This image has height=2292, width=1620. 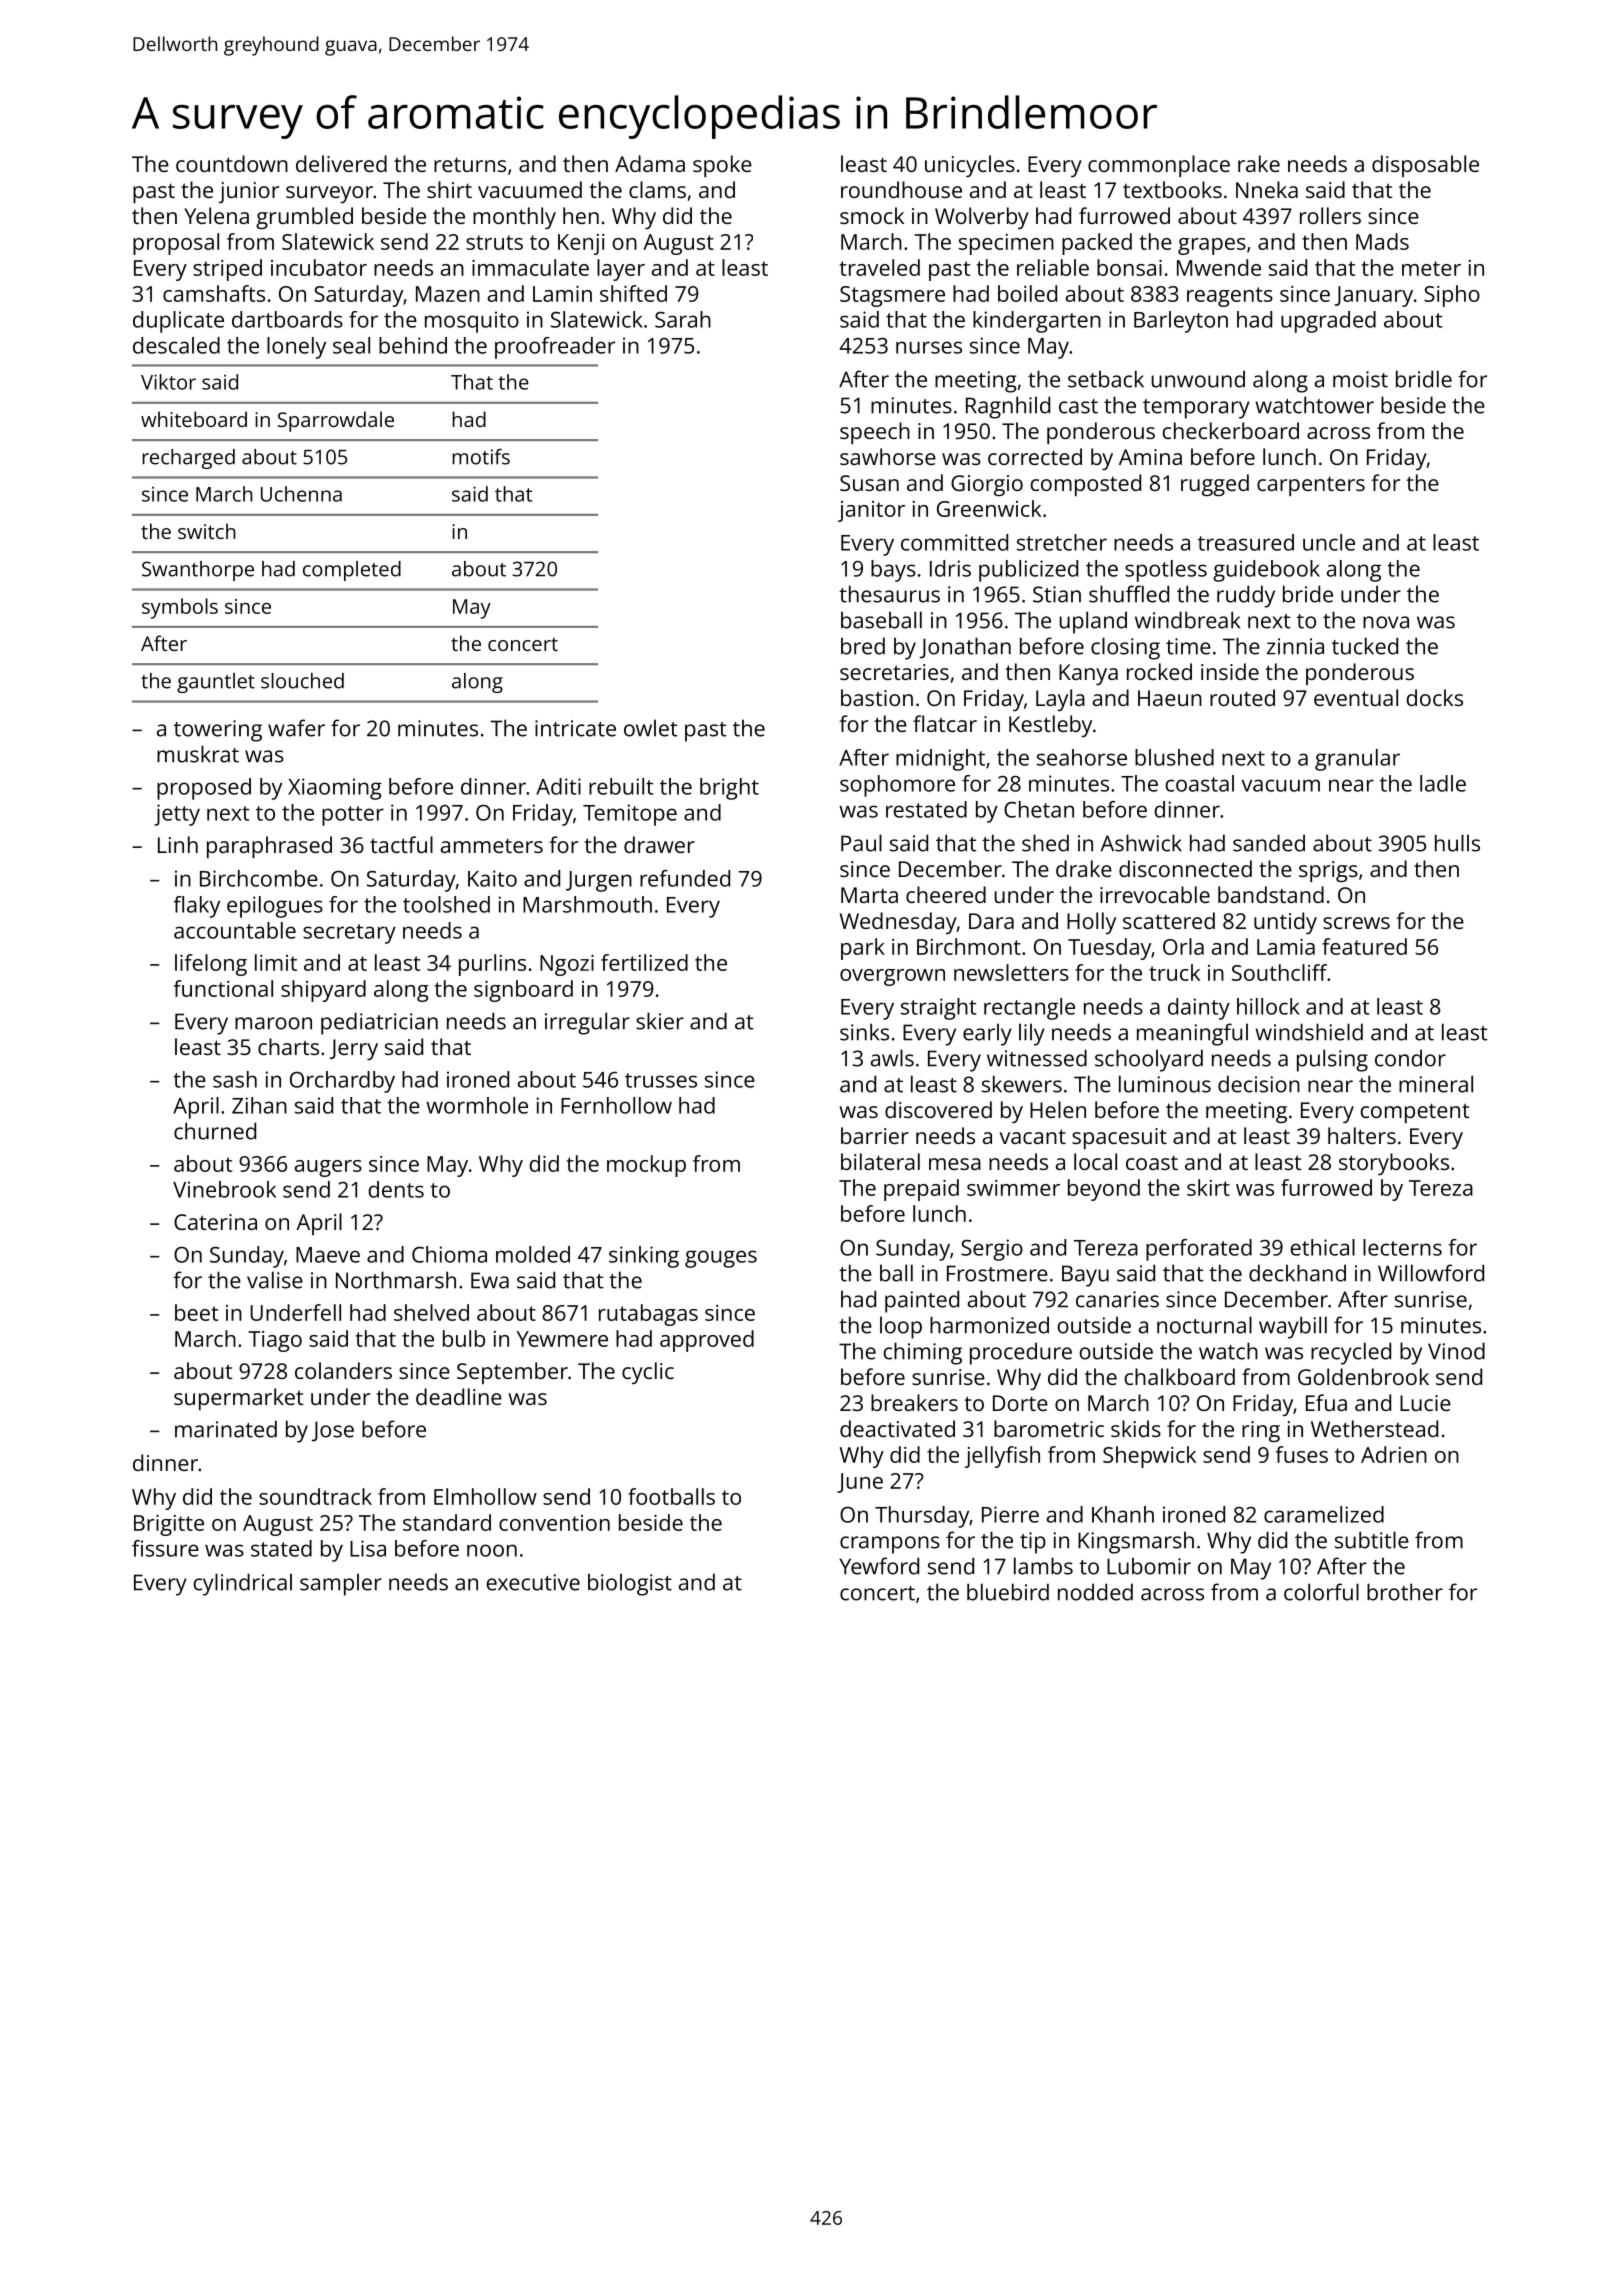 I want to click on shirt, so click(x=449, y=189).
